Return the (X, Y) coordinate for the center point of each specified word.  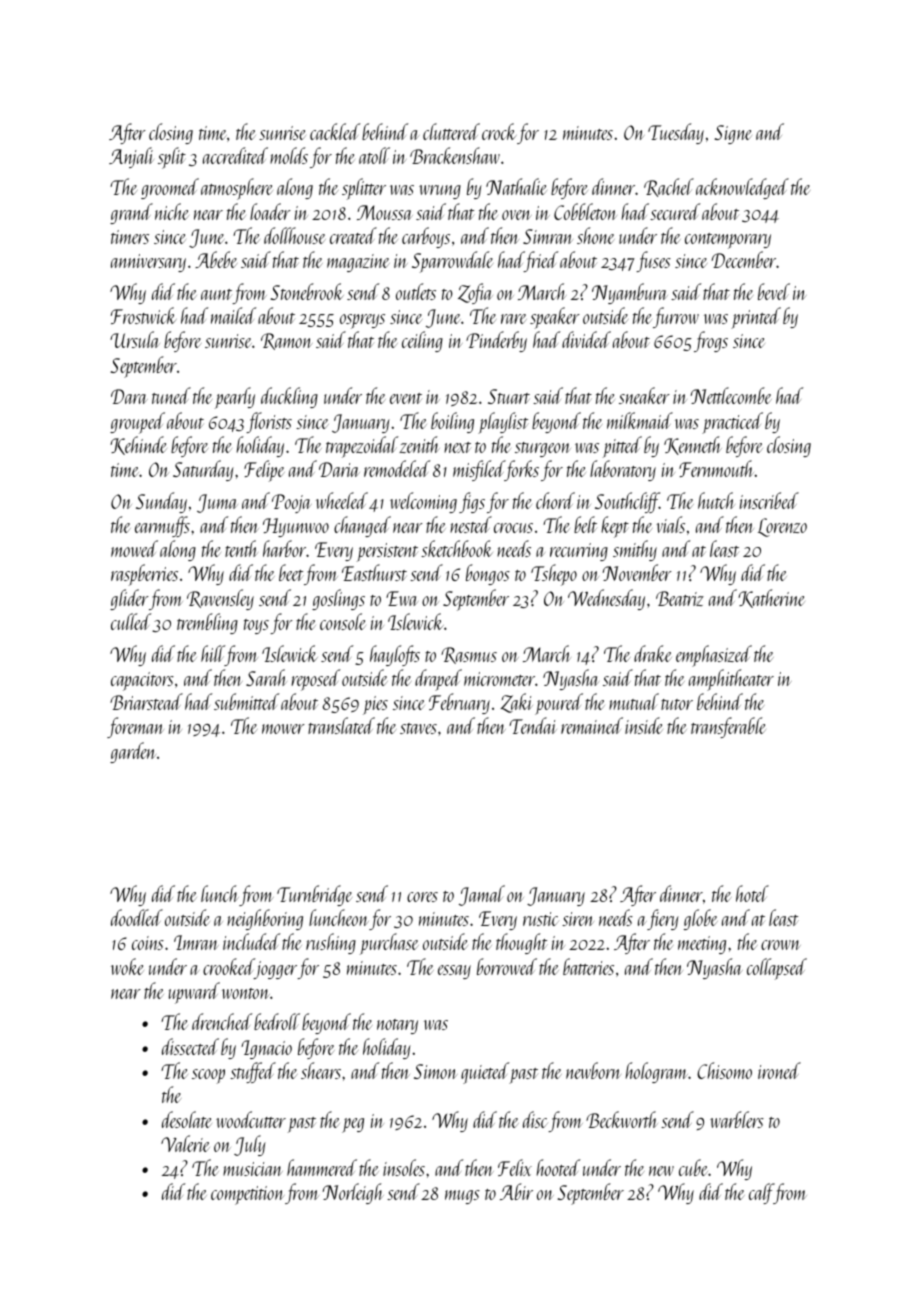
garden (133, 752)
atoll (374, 155)
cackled (335, 131)
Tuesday (676, 133)
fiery (663, 919)
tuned (171, 395)
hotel (752, 893)
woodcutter (251, 1119)
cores (422, 897)
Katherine (771, 598)
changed (362, 526)
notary (397, 1026)
